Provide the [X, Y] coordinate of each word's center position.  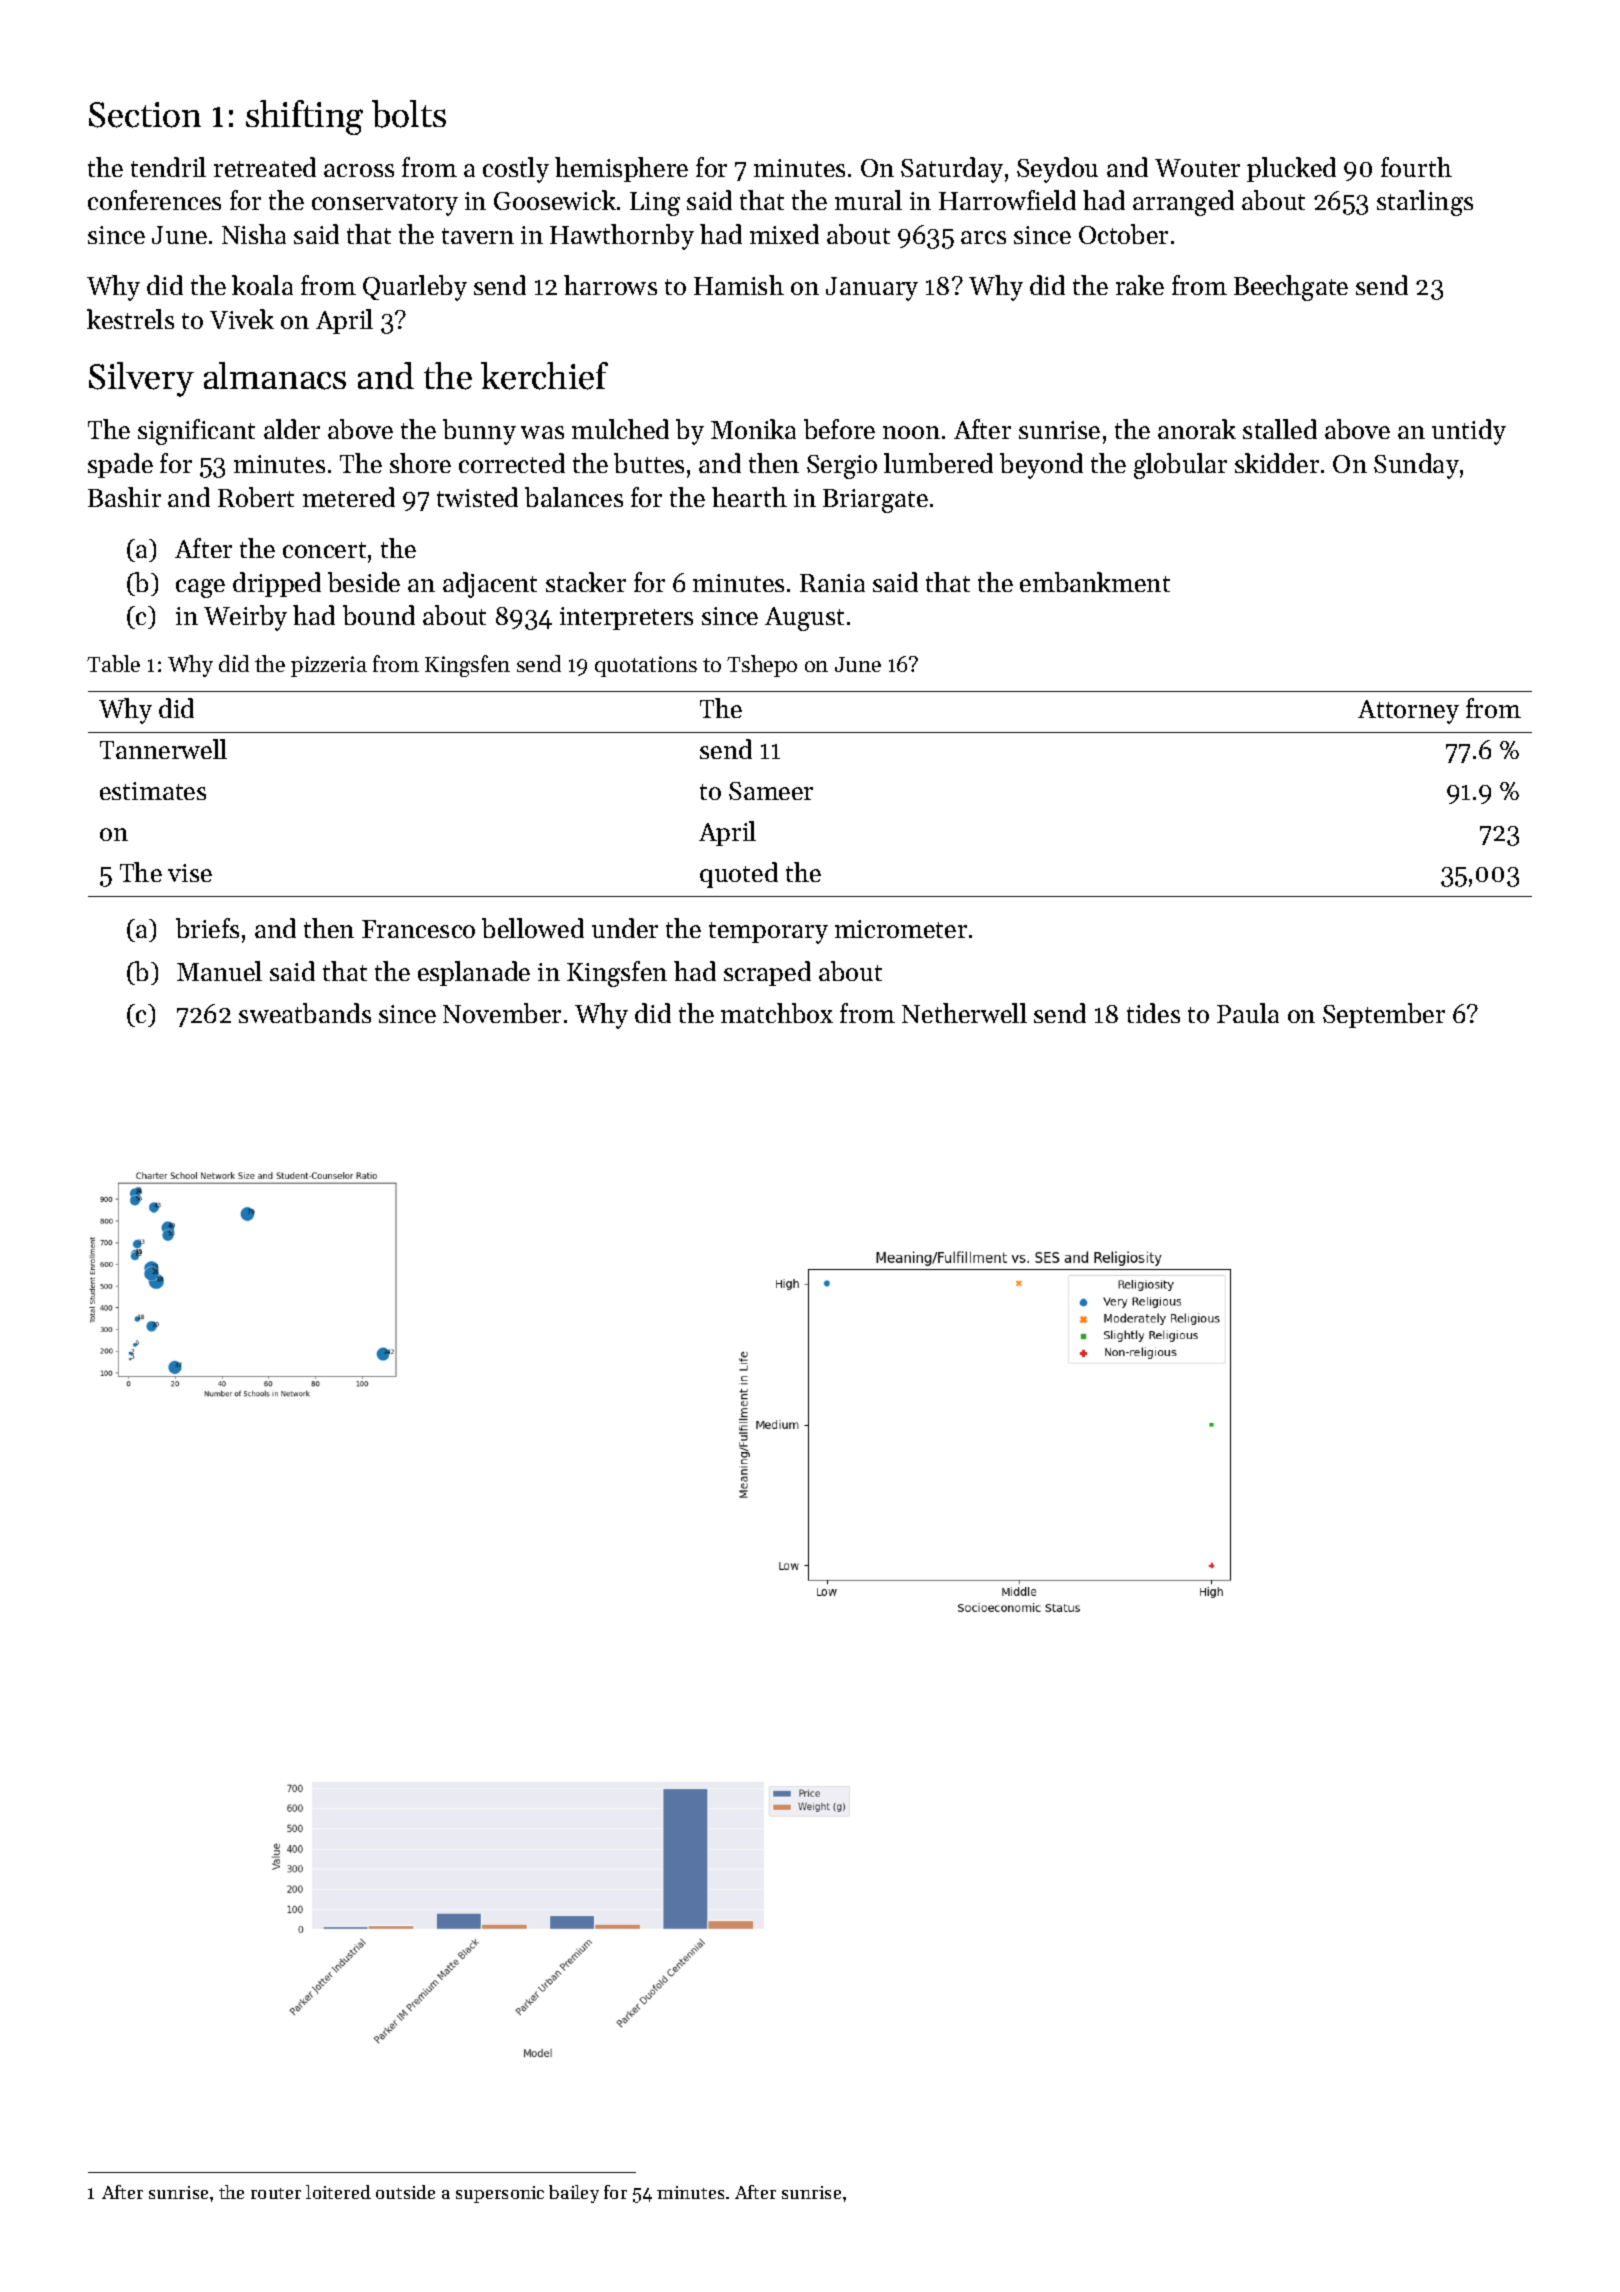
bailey [574, 2194]
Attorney [1408, 712]
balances [574, 497]
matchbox [777, 1013]
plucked [1291, 169]
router [276, 2193]
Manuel [219, 971]
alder [292, 429]
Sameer [771, 791]
